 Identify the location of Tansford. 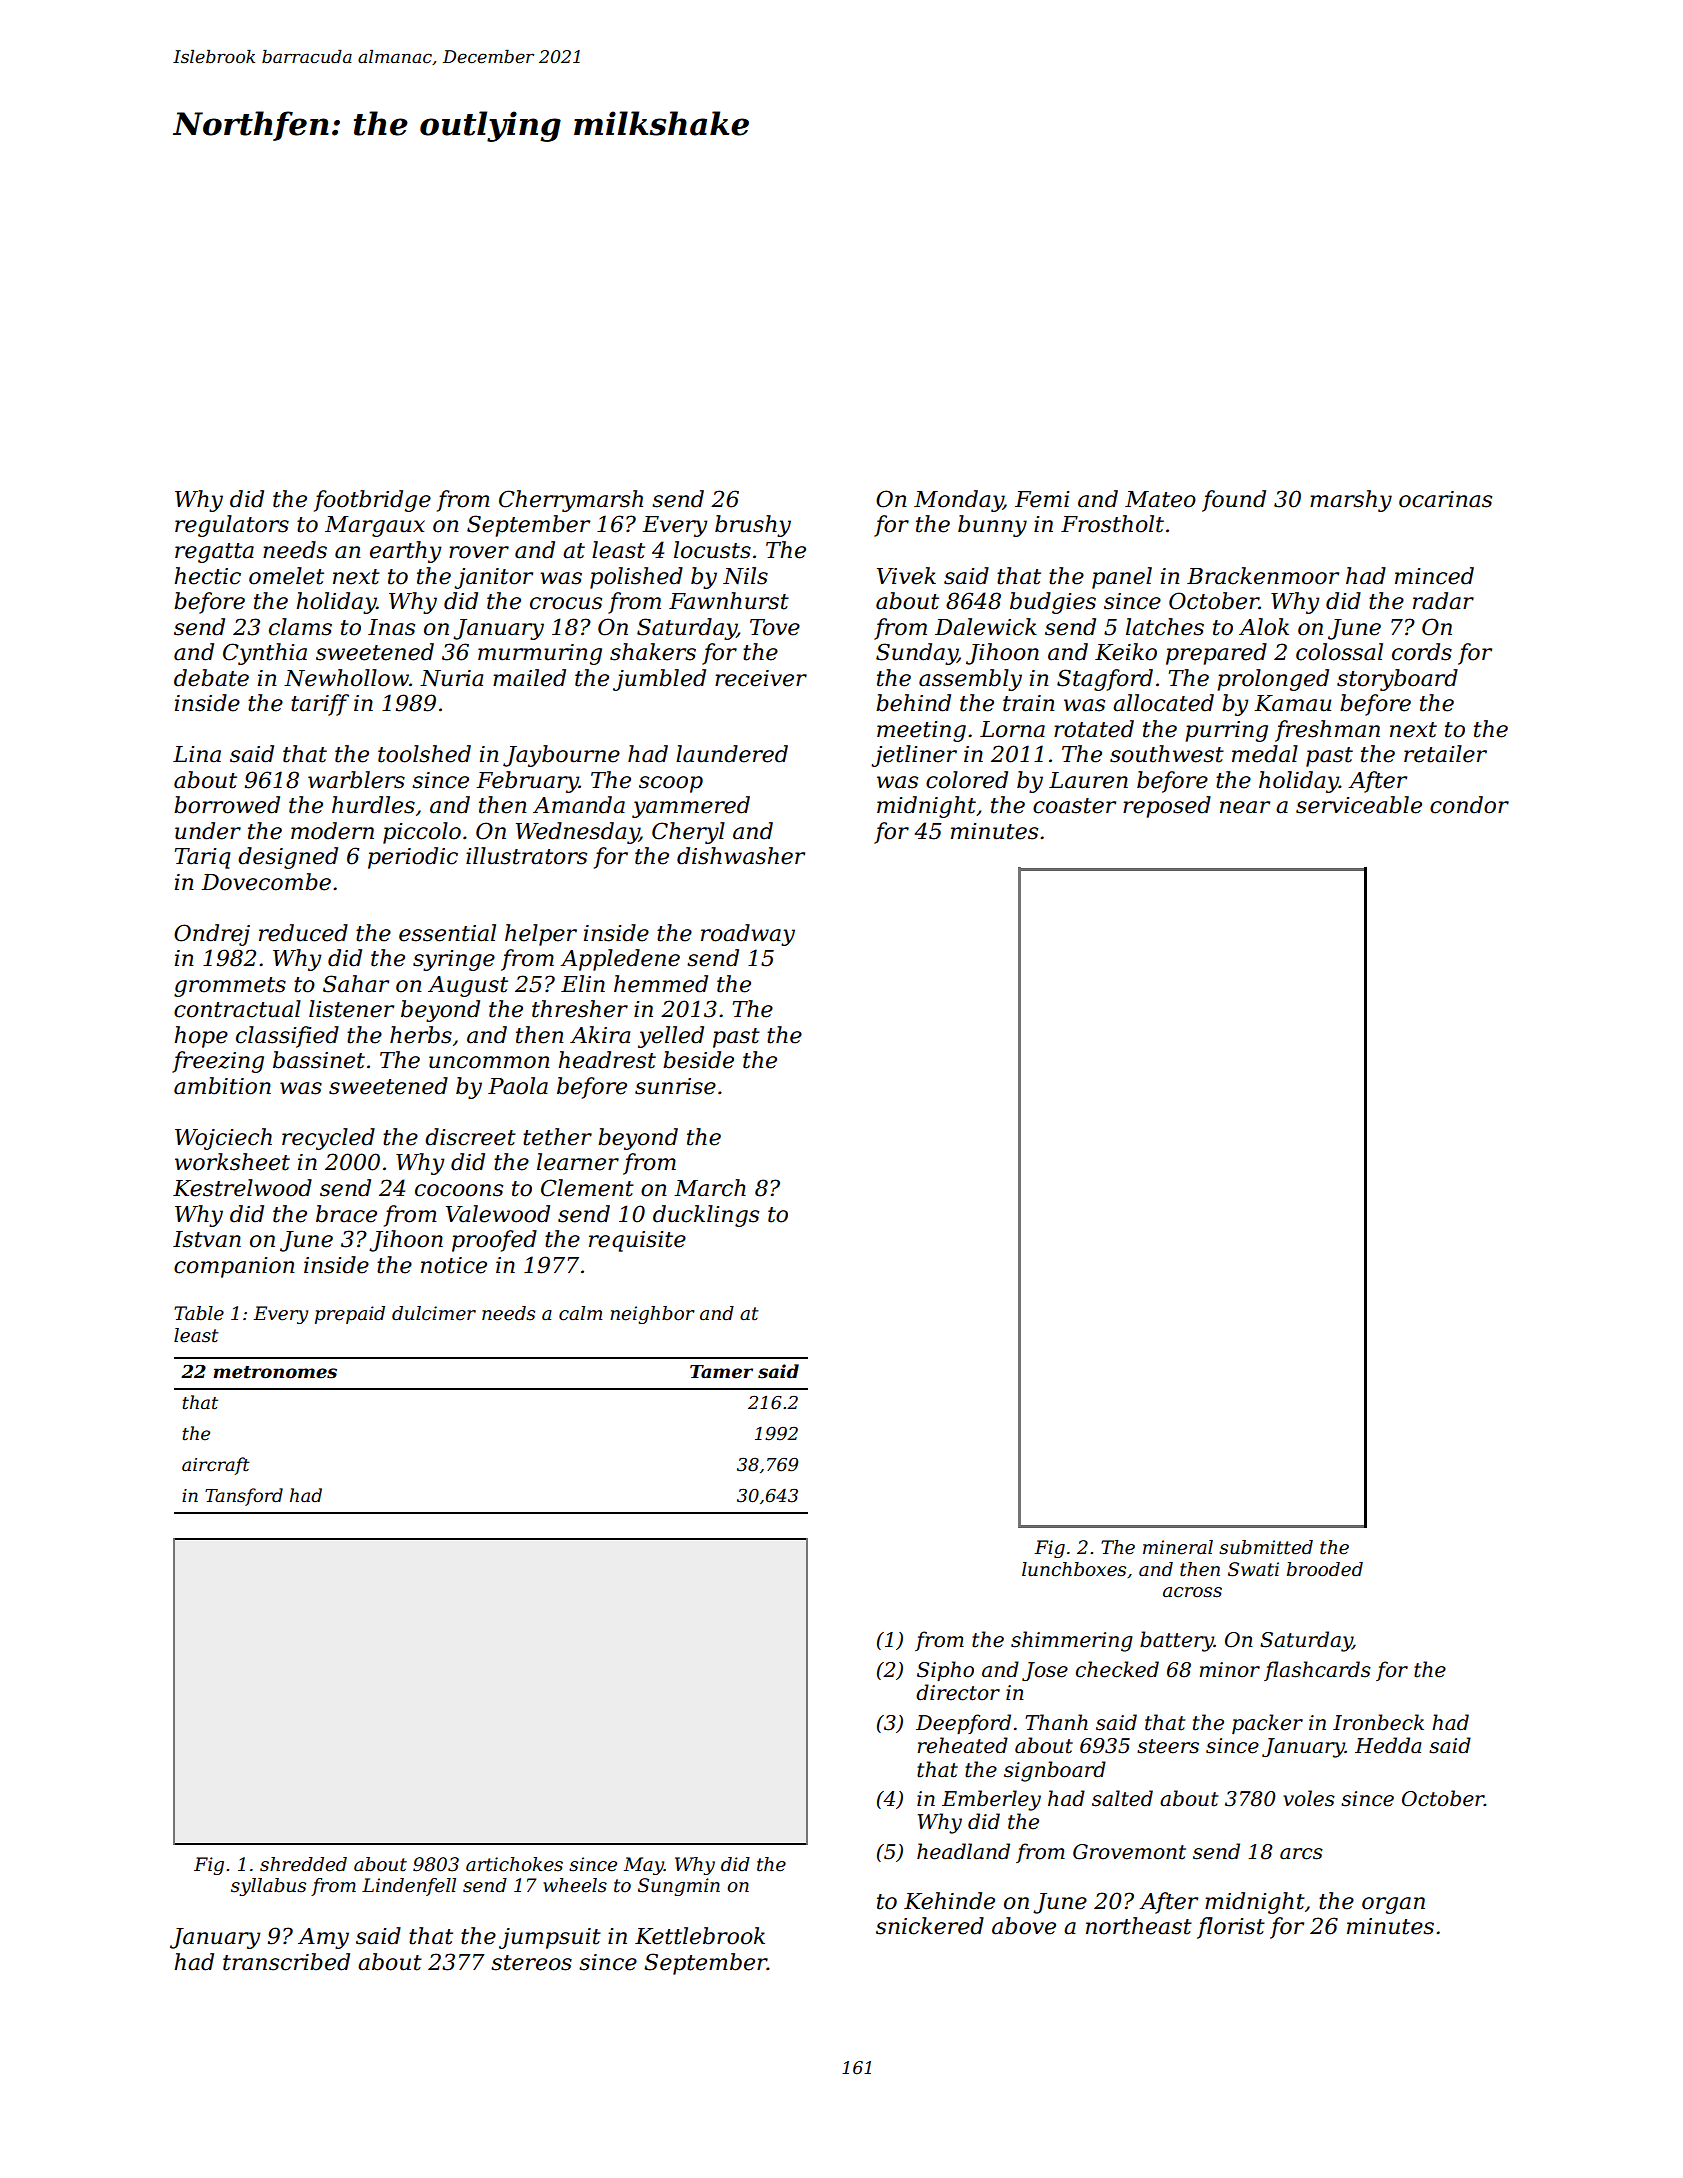
(244, 1497).
